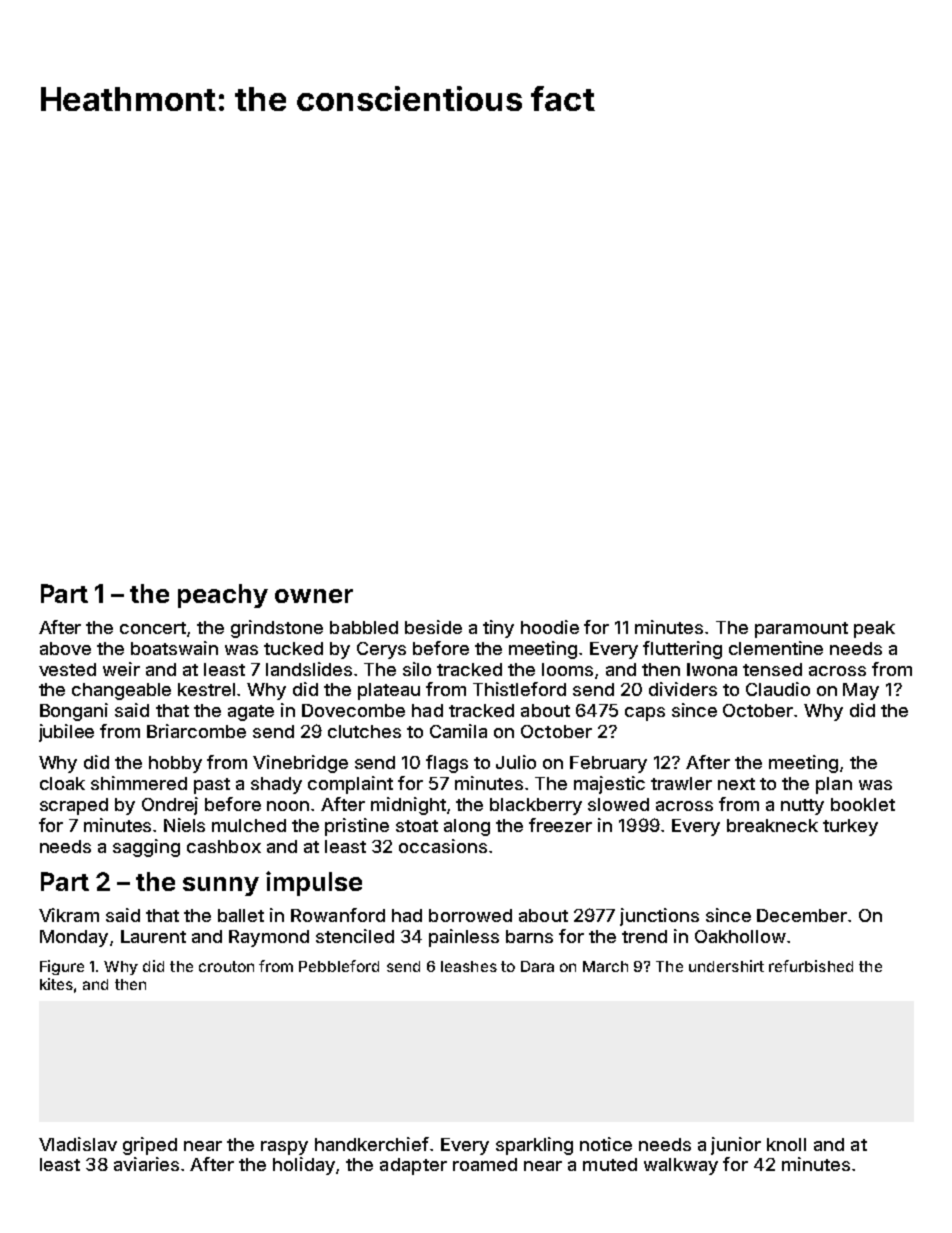 The height and width of the screenshot is (1233, 952). I want to click on hoodie, so click(550, 627).
